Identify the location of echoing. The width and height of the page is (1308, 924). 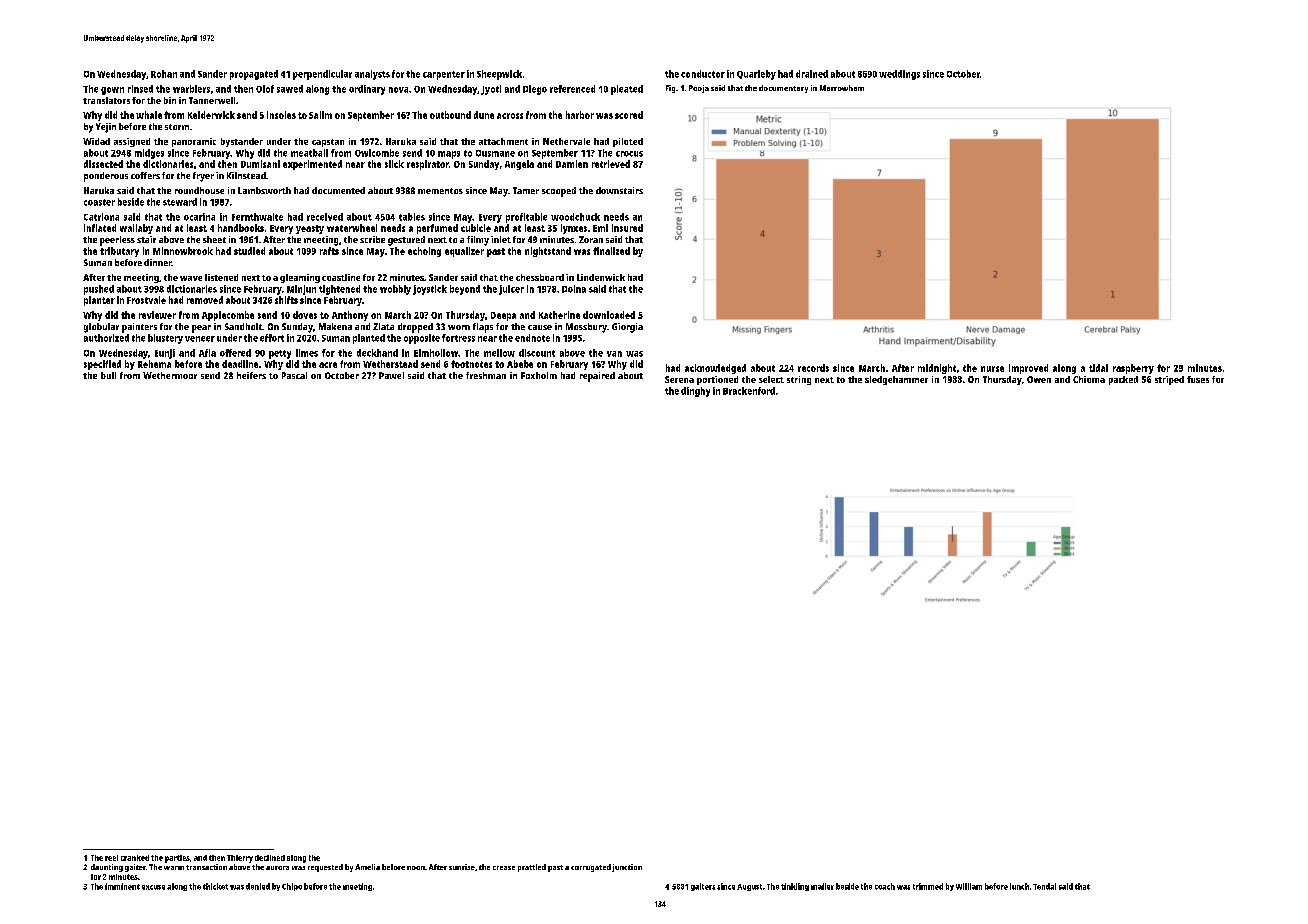
(424, 252).
